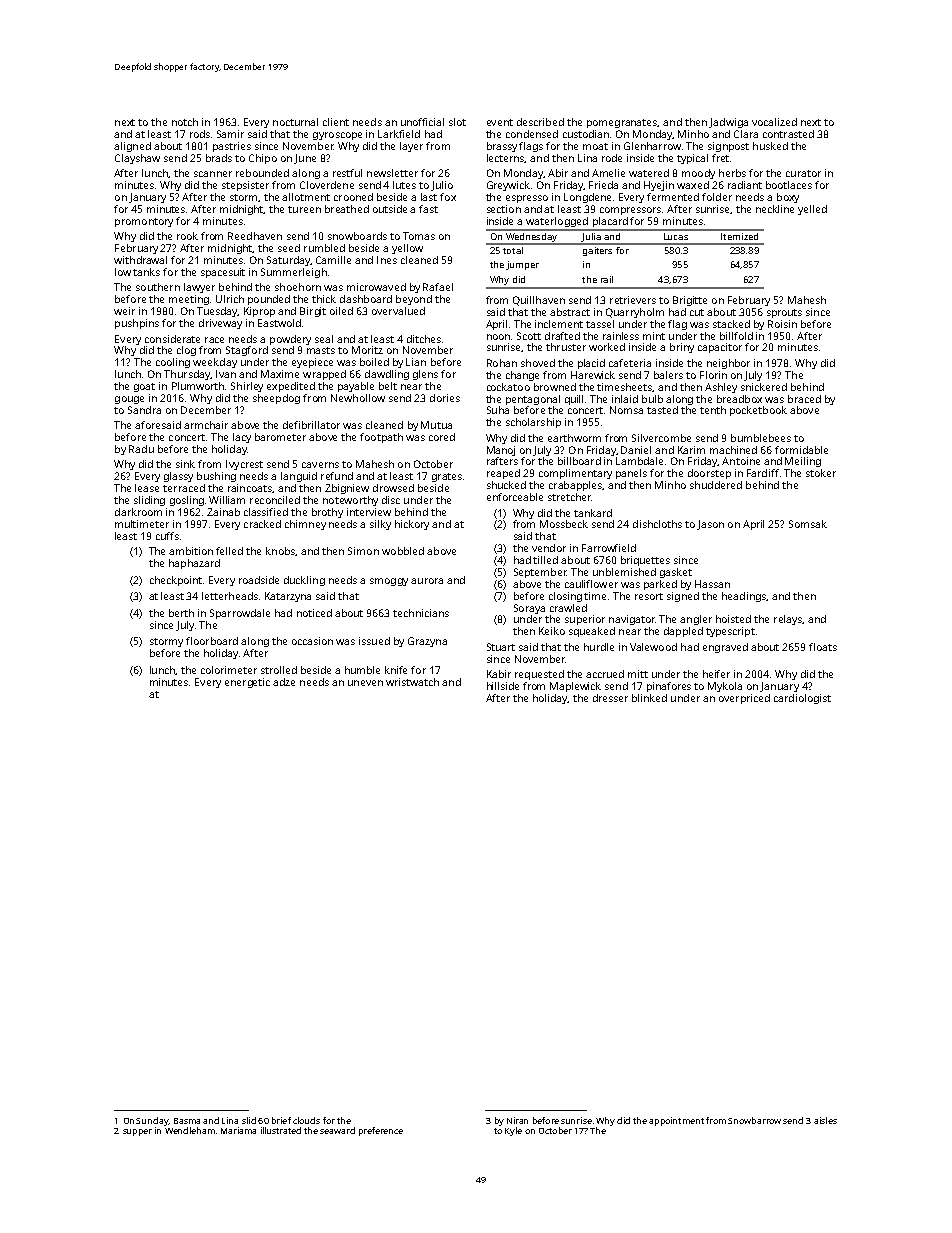 This document has width=952, height=1233. I want to click on Mariama, so click(238, 1130).
